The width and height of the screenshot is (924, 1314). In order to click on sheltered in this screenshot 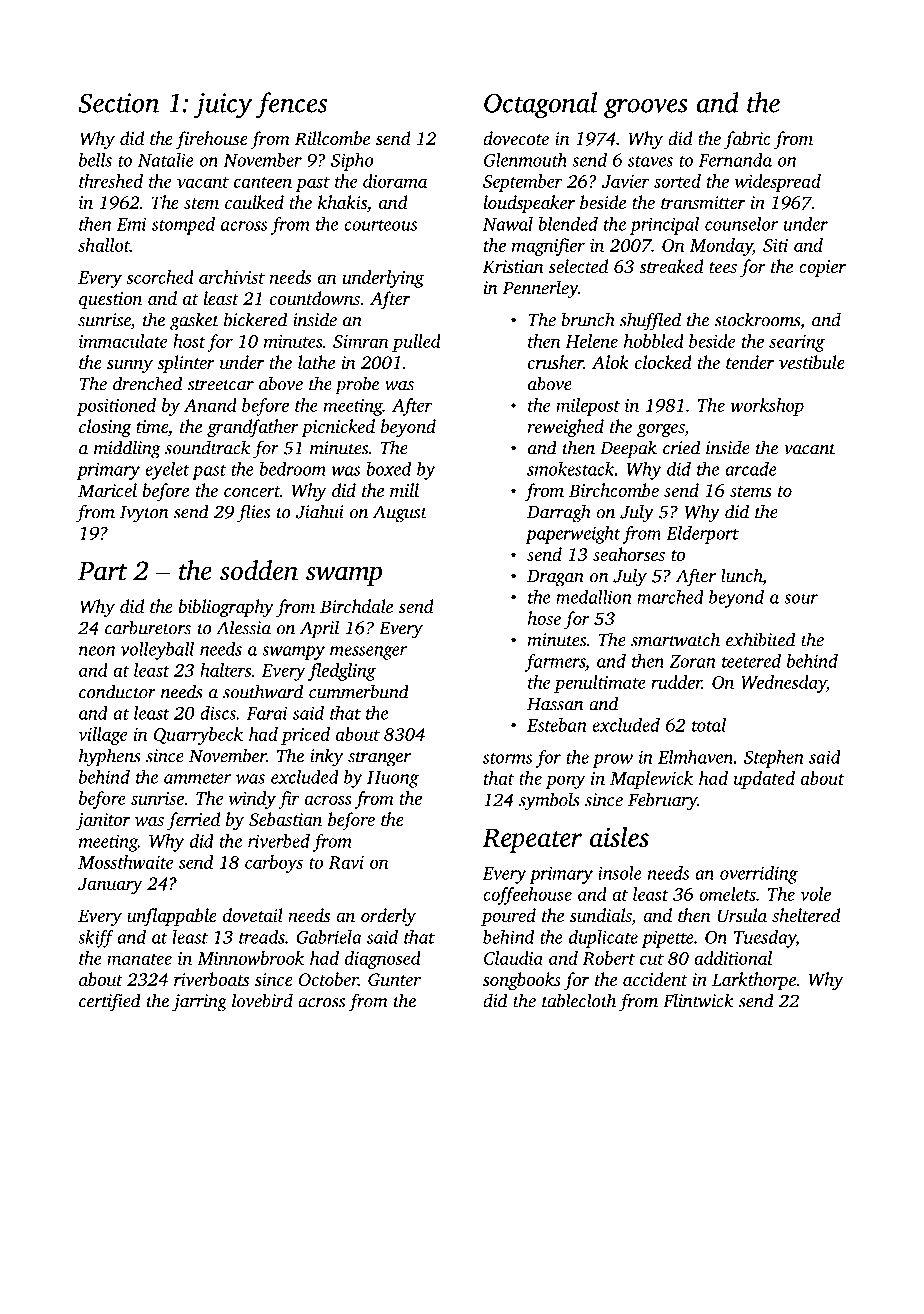, I will do `click(806, 915)`.
